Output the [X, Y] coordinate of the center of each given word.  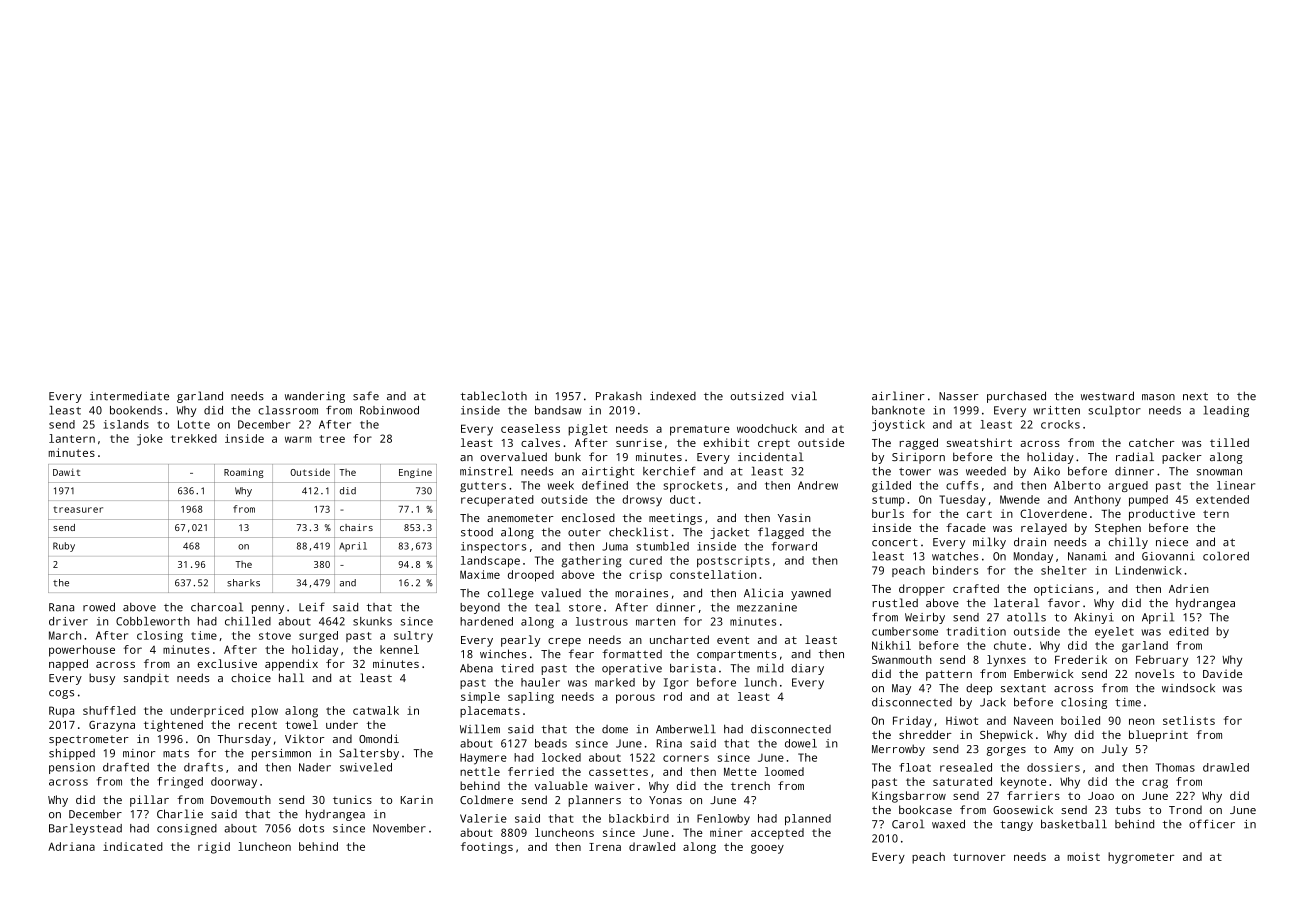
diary [807, 669]
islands [126, 424]
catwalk [376, 710]
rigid [214, 848]
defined [605, 485]
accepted [777, 834]
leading [1226, 411]
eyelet [1114, 632]
